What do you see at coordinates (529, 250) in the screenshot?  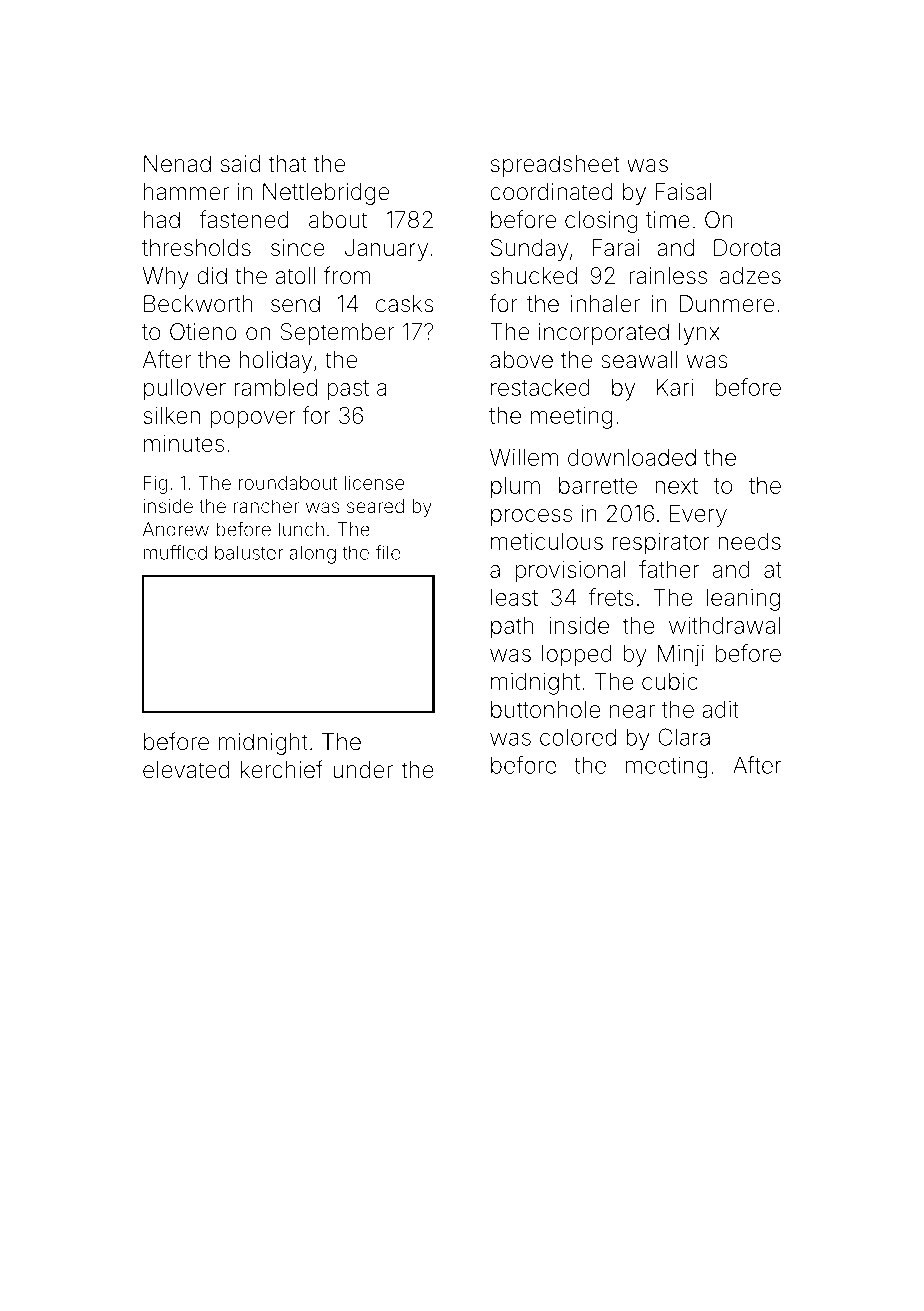 I see `Sunday` at bounding box center [529, 250].
